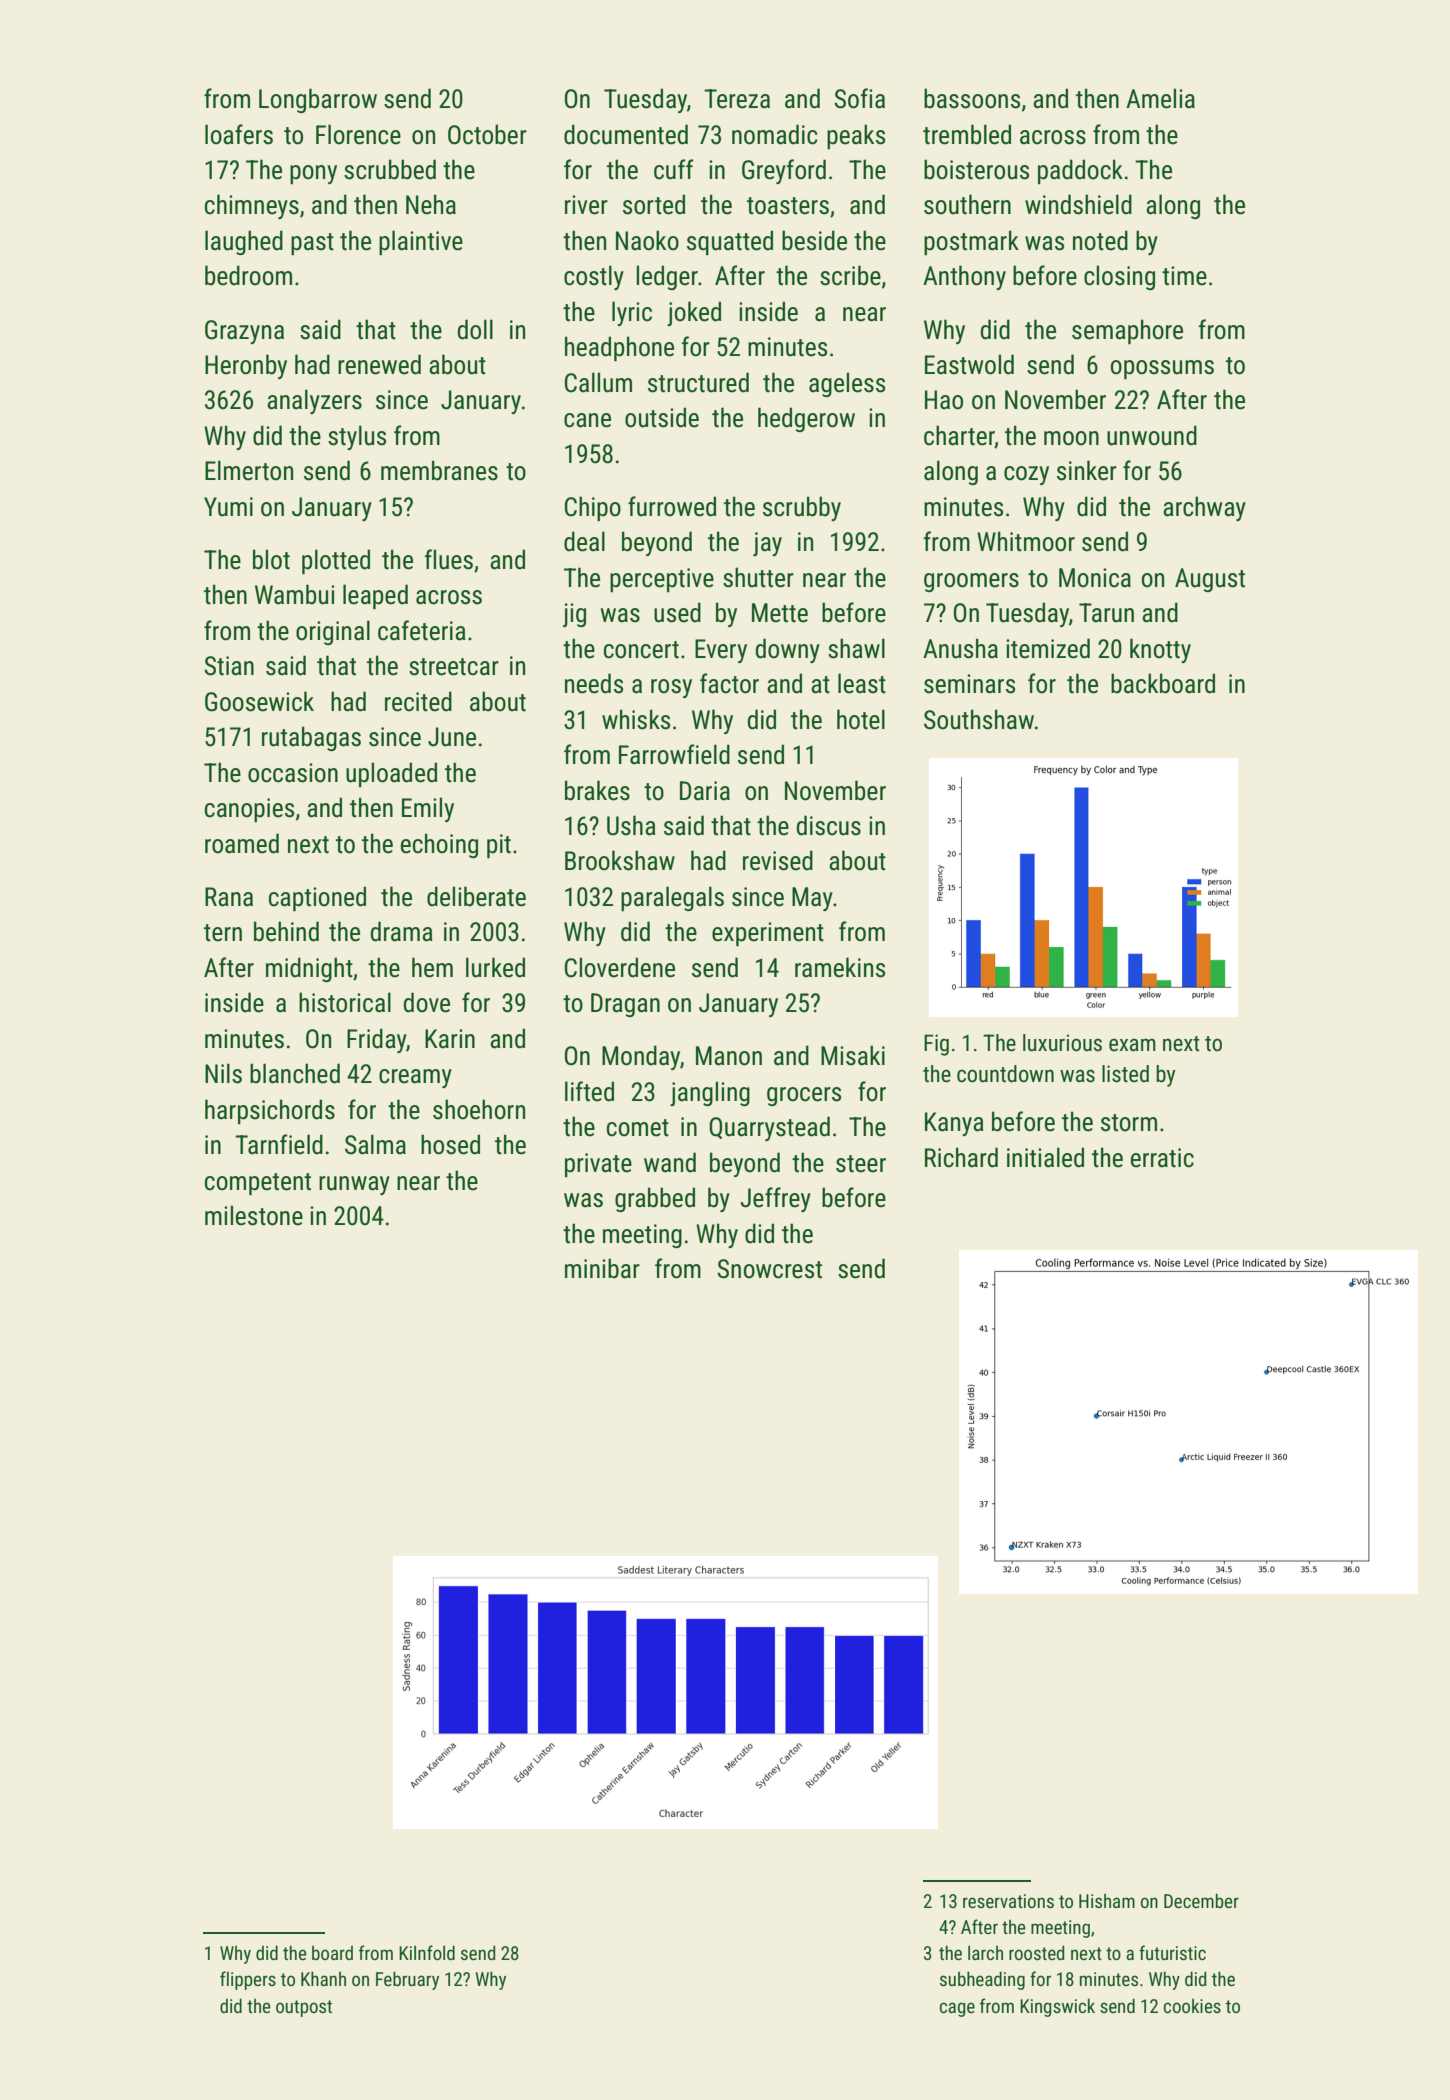 Image resolution: width=1450 pixels, height=2100 pixels. What do you see at coordinates (1152, 435) in the document?
I see `unwound` at bounding box center [1152, 435].
